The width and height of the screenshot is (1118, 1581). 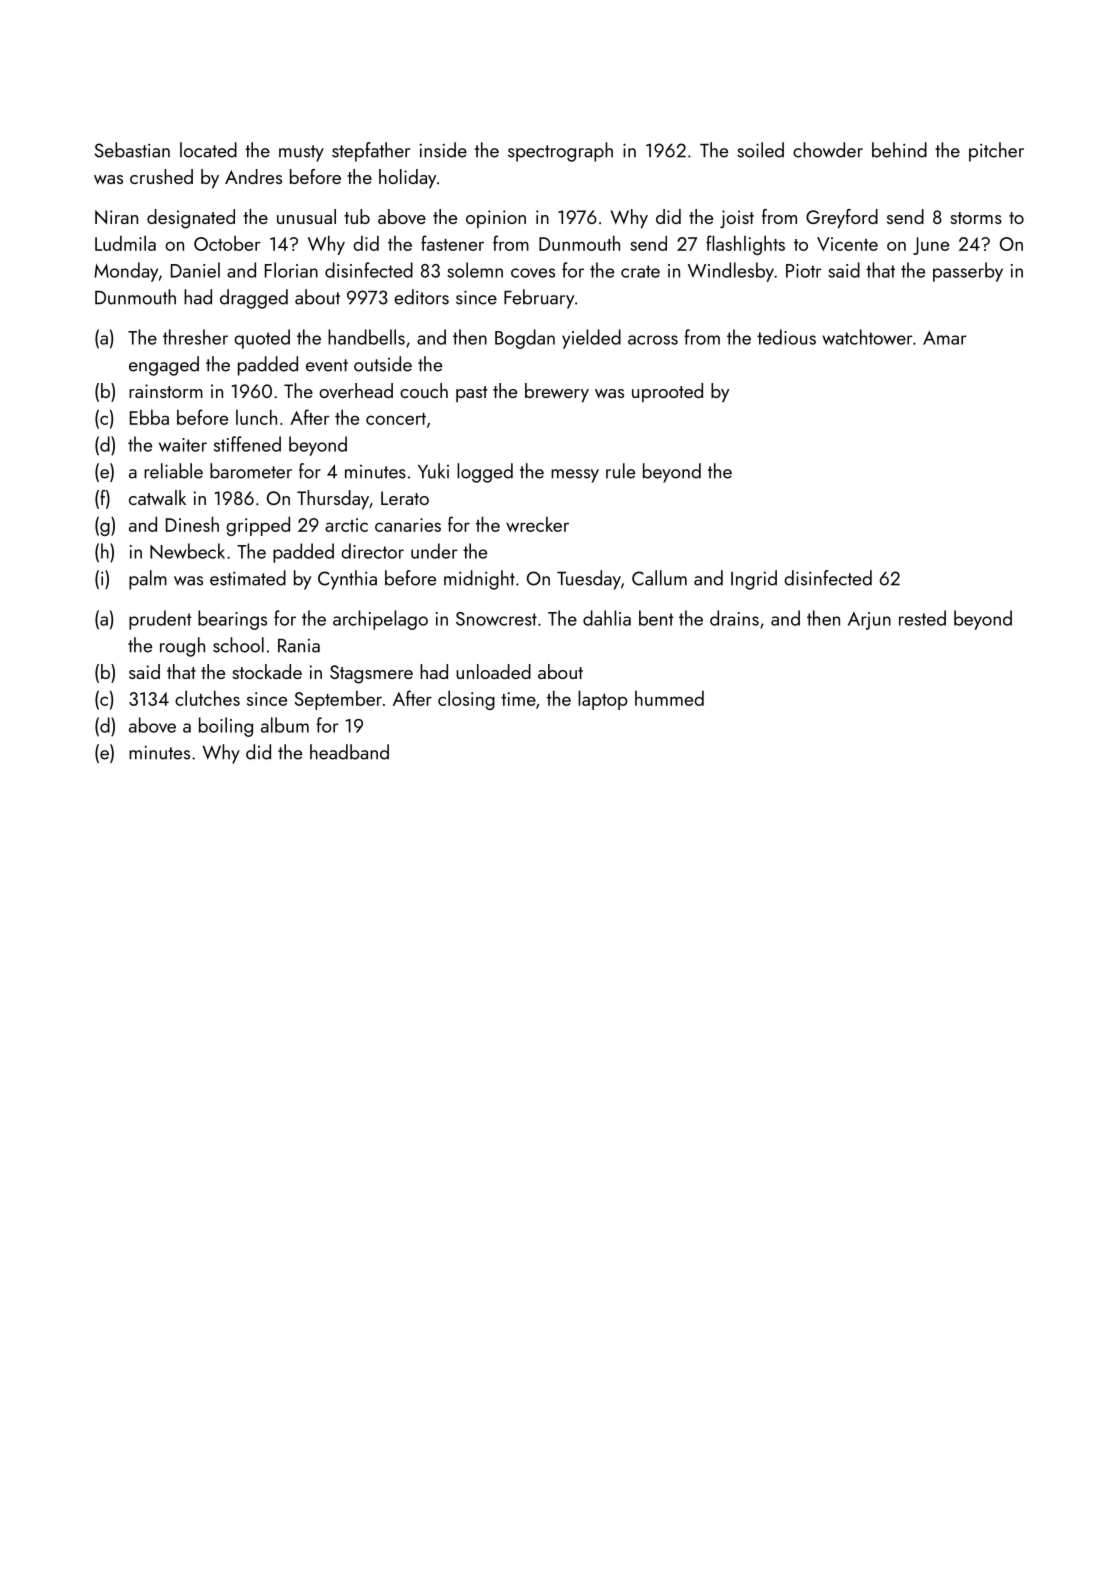 What do you see at coordinates (867, 337) in the screenshot?
I see `watchtower` at bounding box center [867, 337].
